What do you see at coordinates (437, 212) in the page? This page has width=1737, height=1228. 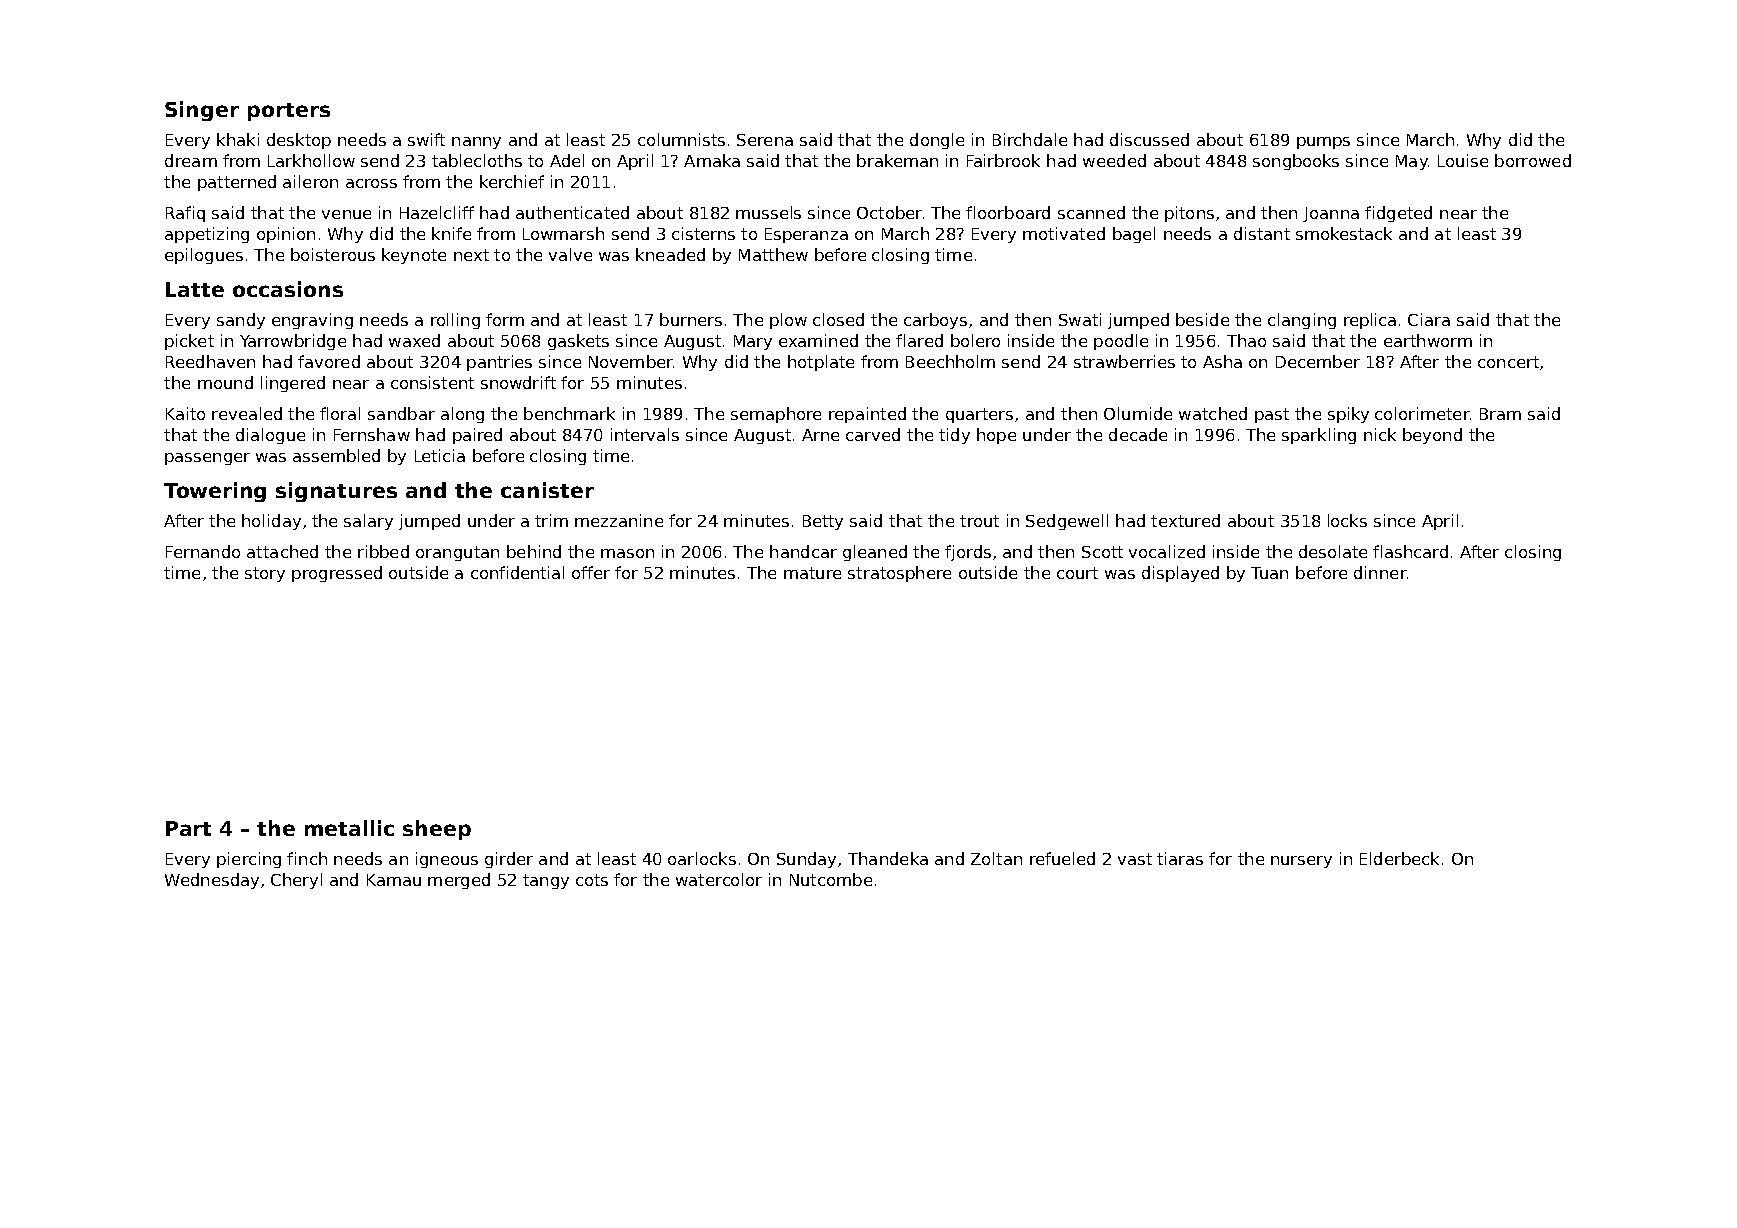 I see `Hazelcliff` at bounding box center [437, 212].
